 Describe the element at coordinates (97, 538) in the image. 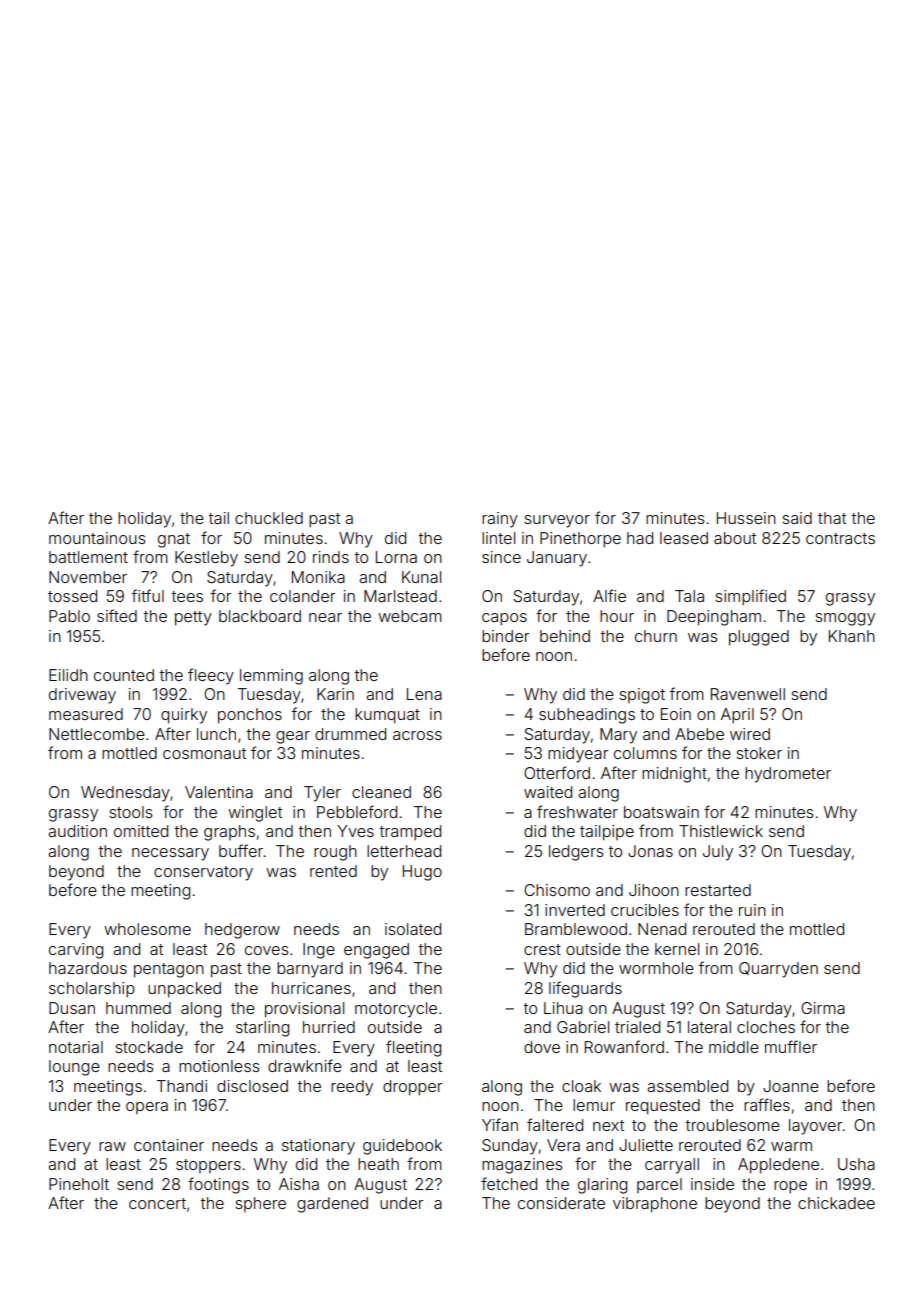

I see `mountainous` at that location.
